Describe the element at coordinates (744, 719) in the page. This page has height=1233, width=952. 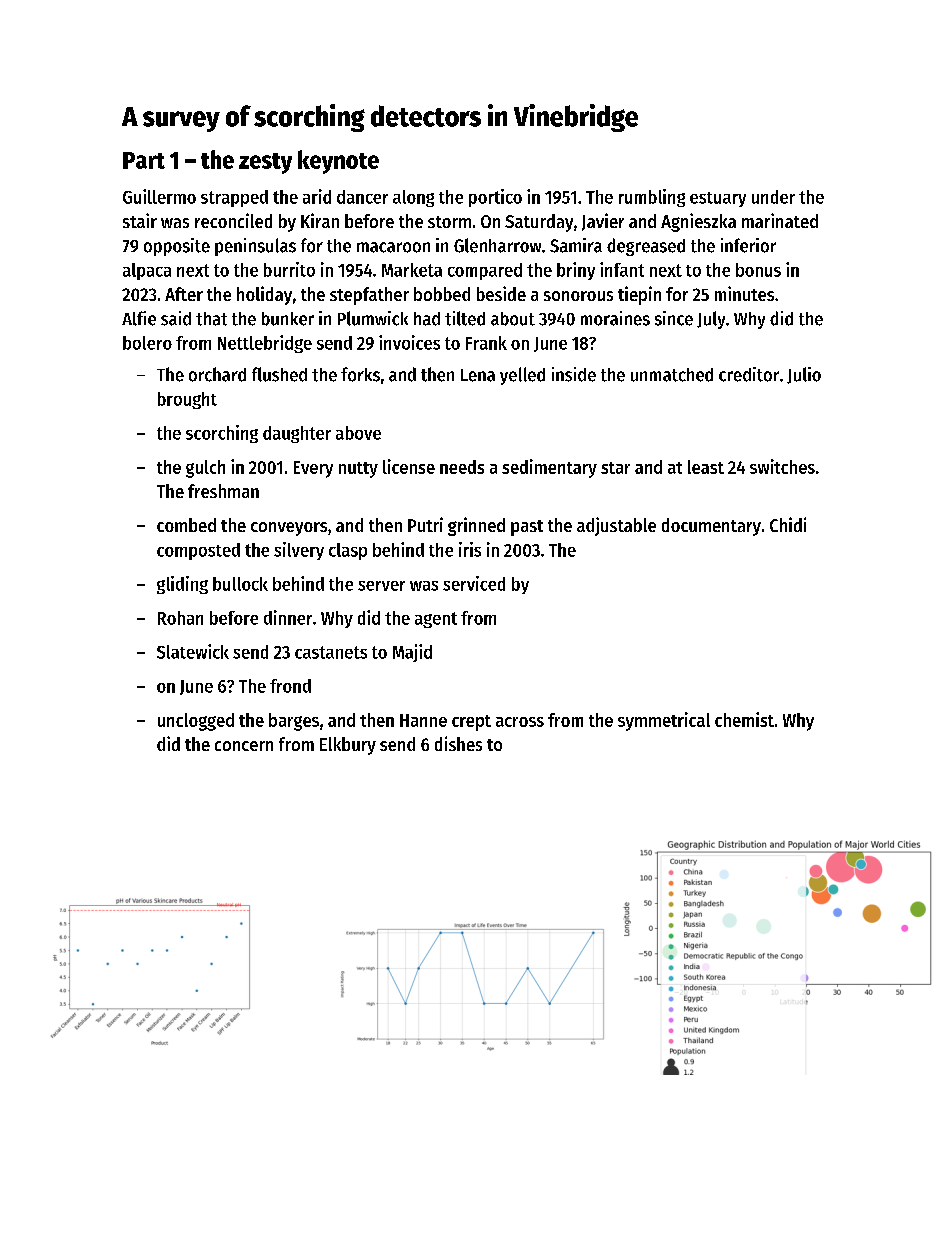
I see `chemist` at that location.
